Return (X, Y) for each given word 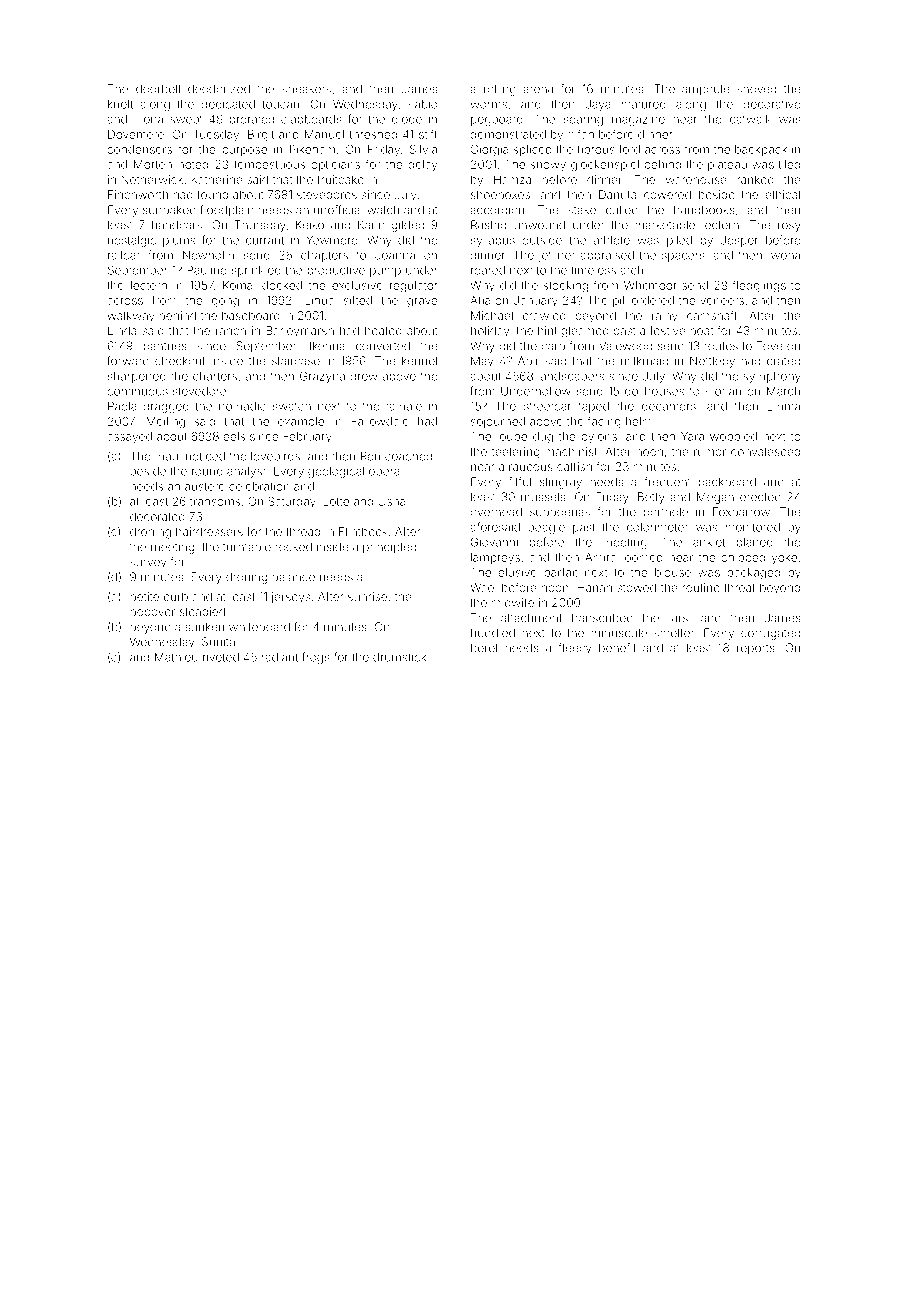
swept (186, 120)
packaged (753, 574)
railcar (124, 255)
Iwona (784, 255)
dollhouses (654, 391)
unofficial (338, 210)
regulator (414, 287)
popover (152, 613)
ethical (782, 194)
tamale (404, 406)
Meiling (166, 423)
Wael (483, 587)
